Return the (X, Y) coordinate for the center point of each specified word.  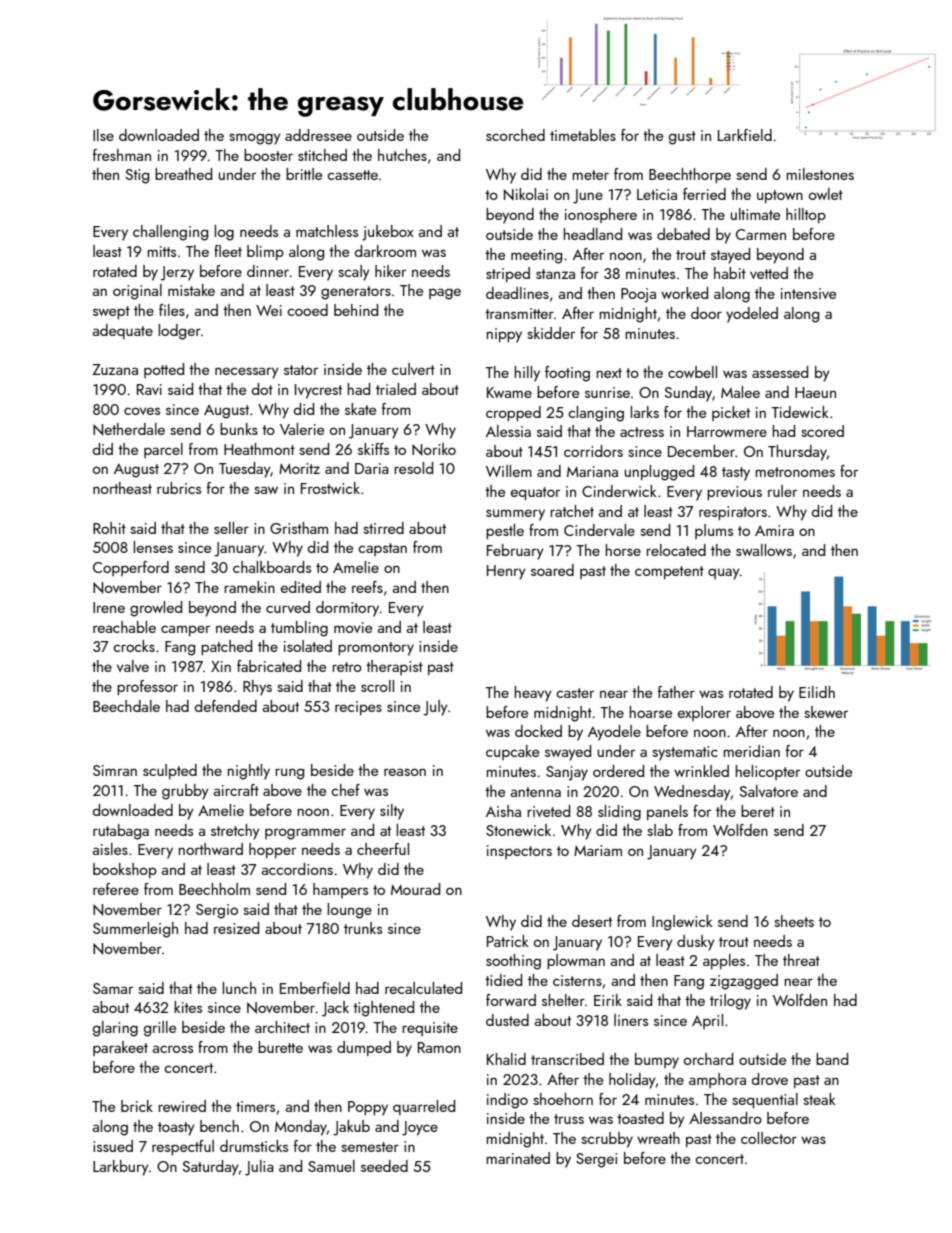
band (832, 1059)
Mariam (598, 850)
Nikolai (526, 194)
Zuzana (115, 369)
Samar (113, 988)
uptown (780, 196)
